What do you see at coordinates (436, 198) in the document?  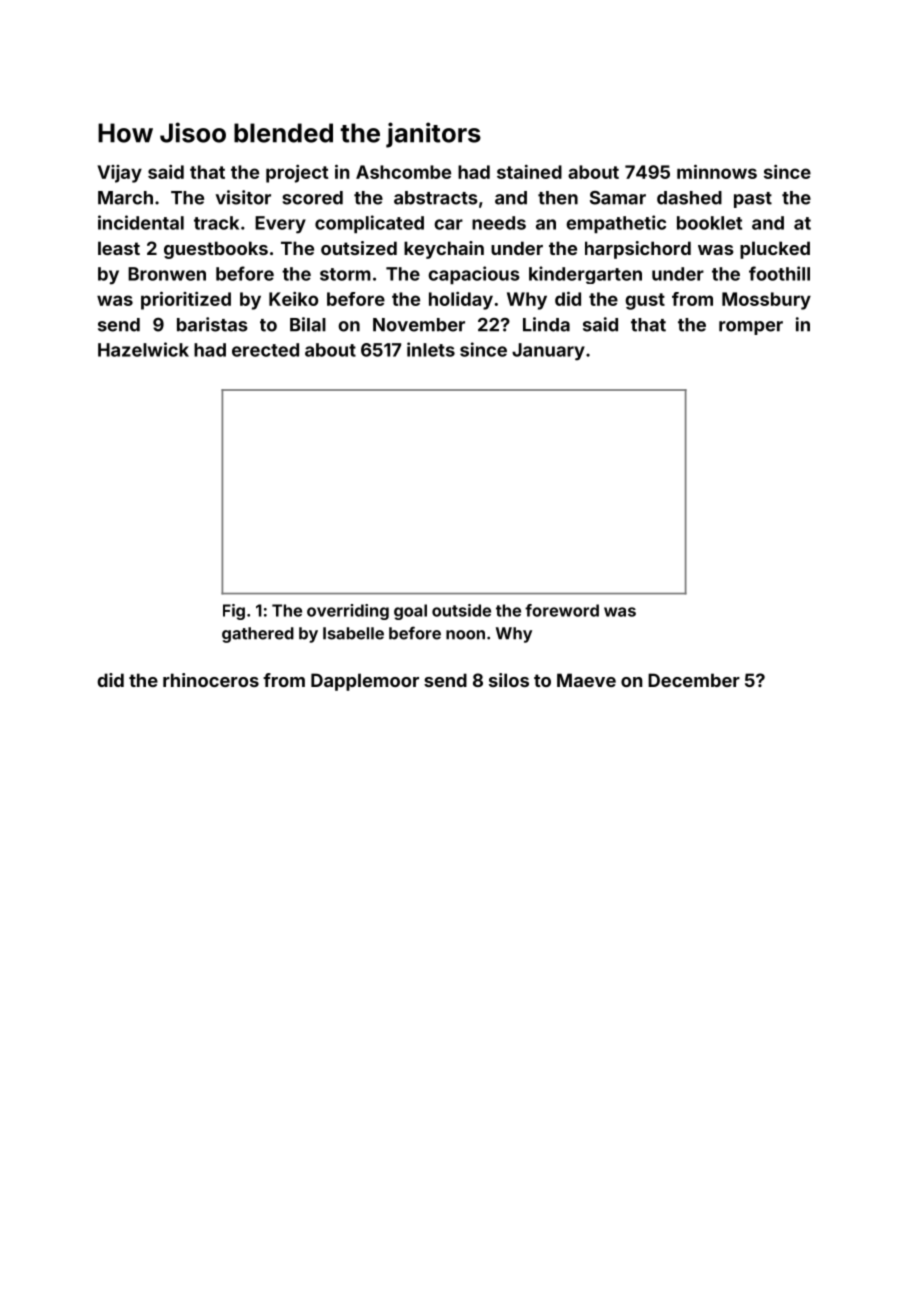 I see `abstracts` at bounding box center [436, 198].
